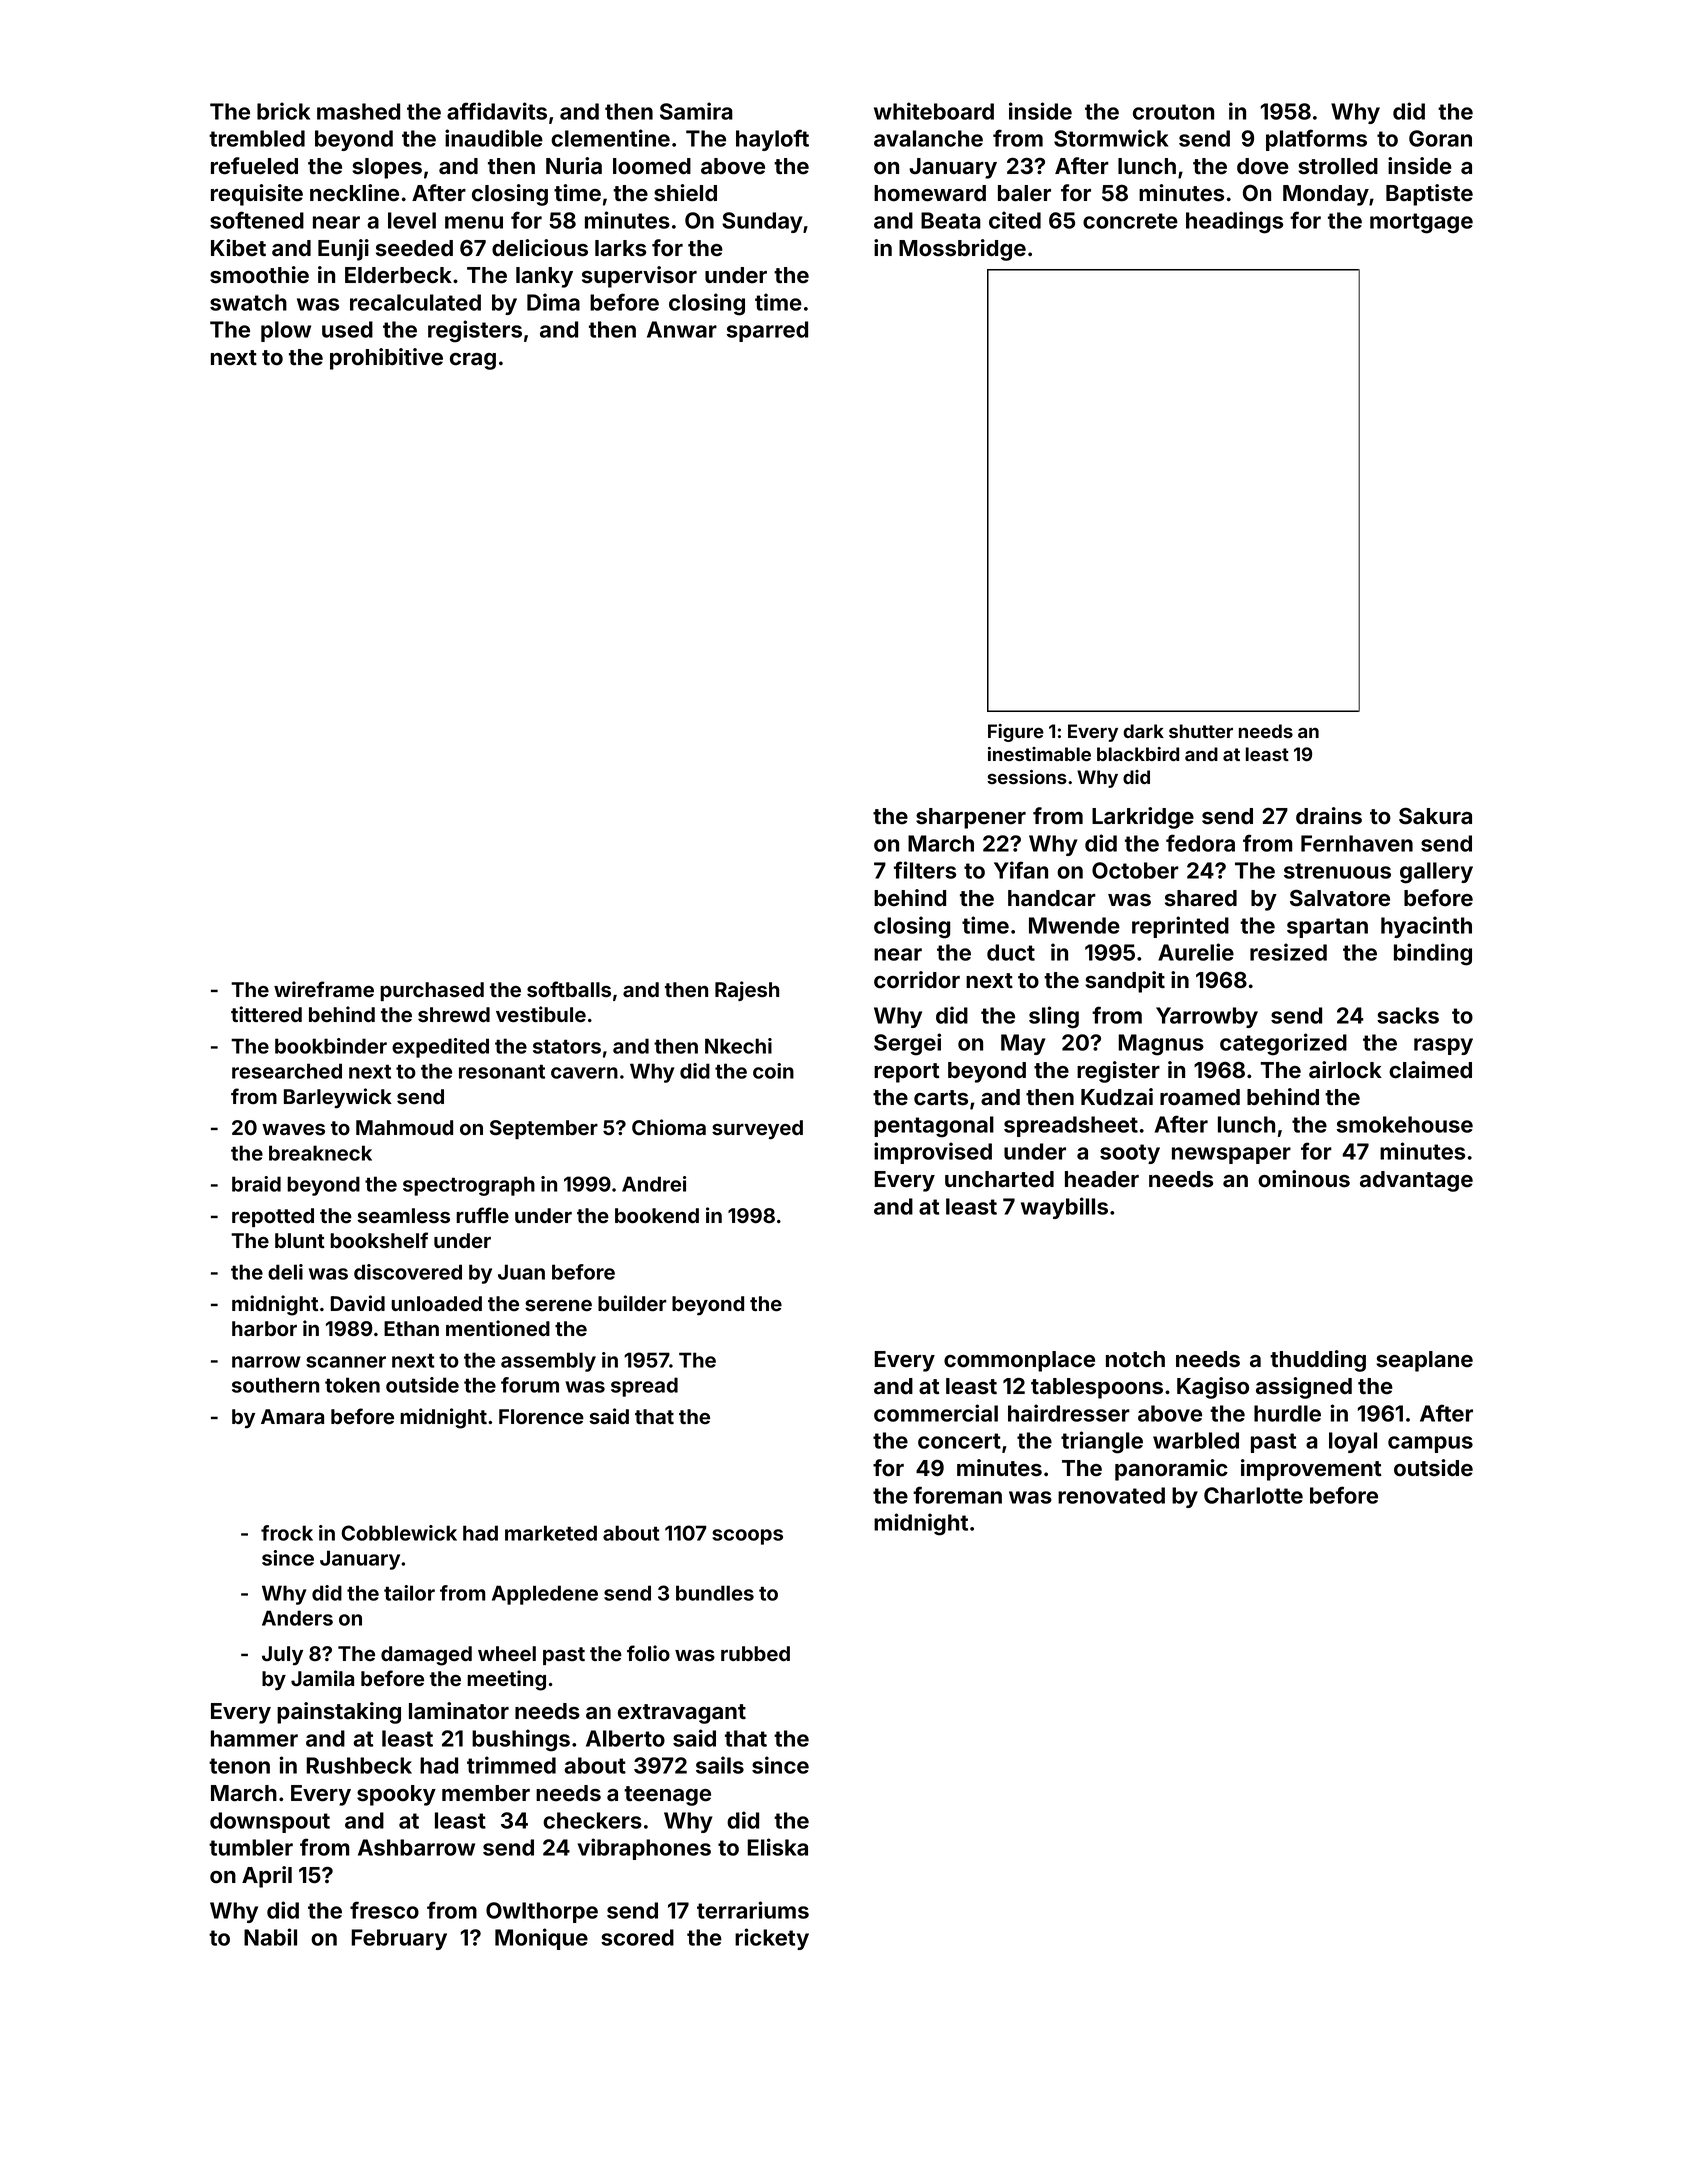 The image size is (1683, 2178). Describe the element at coordinates (777, 1847) in the document. I see `Eliska` at that location.
